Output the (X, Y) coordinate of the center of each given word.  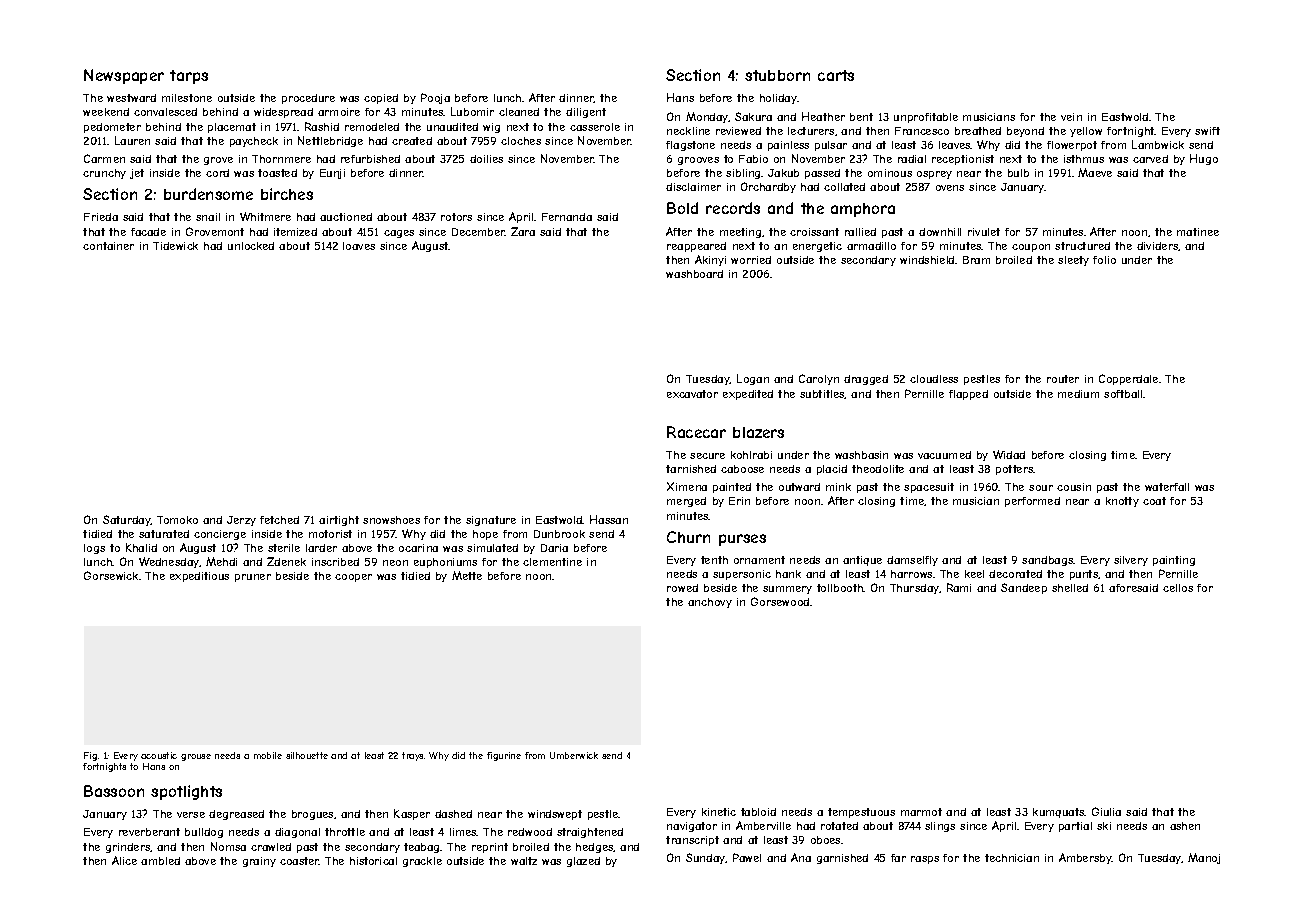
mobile (268, 755)
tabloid (758, 812)
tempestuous (861, 813)
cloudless (934, 379)
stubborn (777, 75)
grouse (196, 757)
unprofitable (926, 118)
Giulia (1106, 811)
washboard (694, 274)
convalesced (165, 112)
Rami (959, 587)
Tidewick (175, 246)
